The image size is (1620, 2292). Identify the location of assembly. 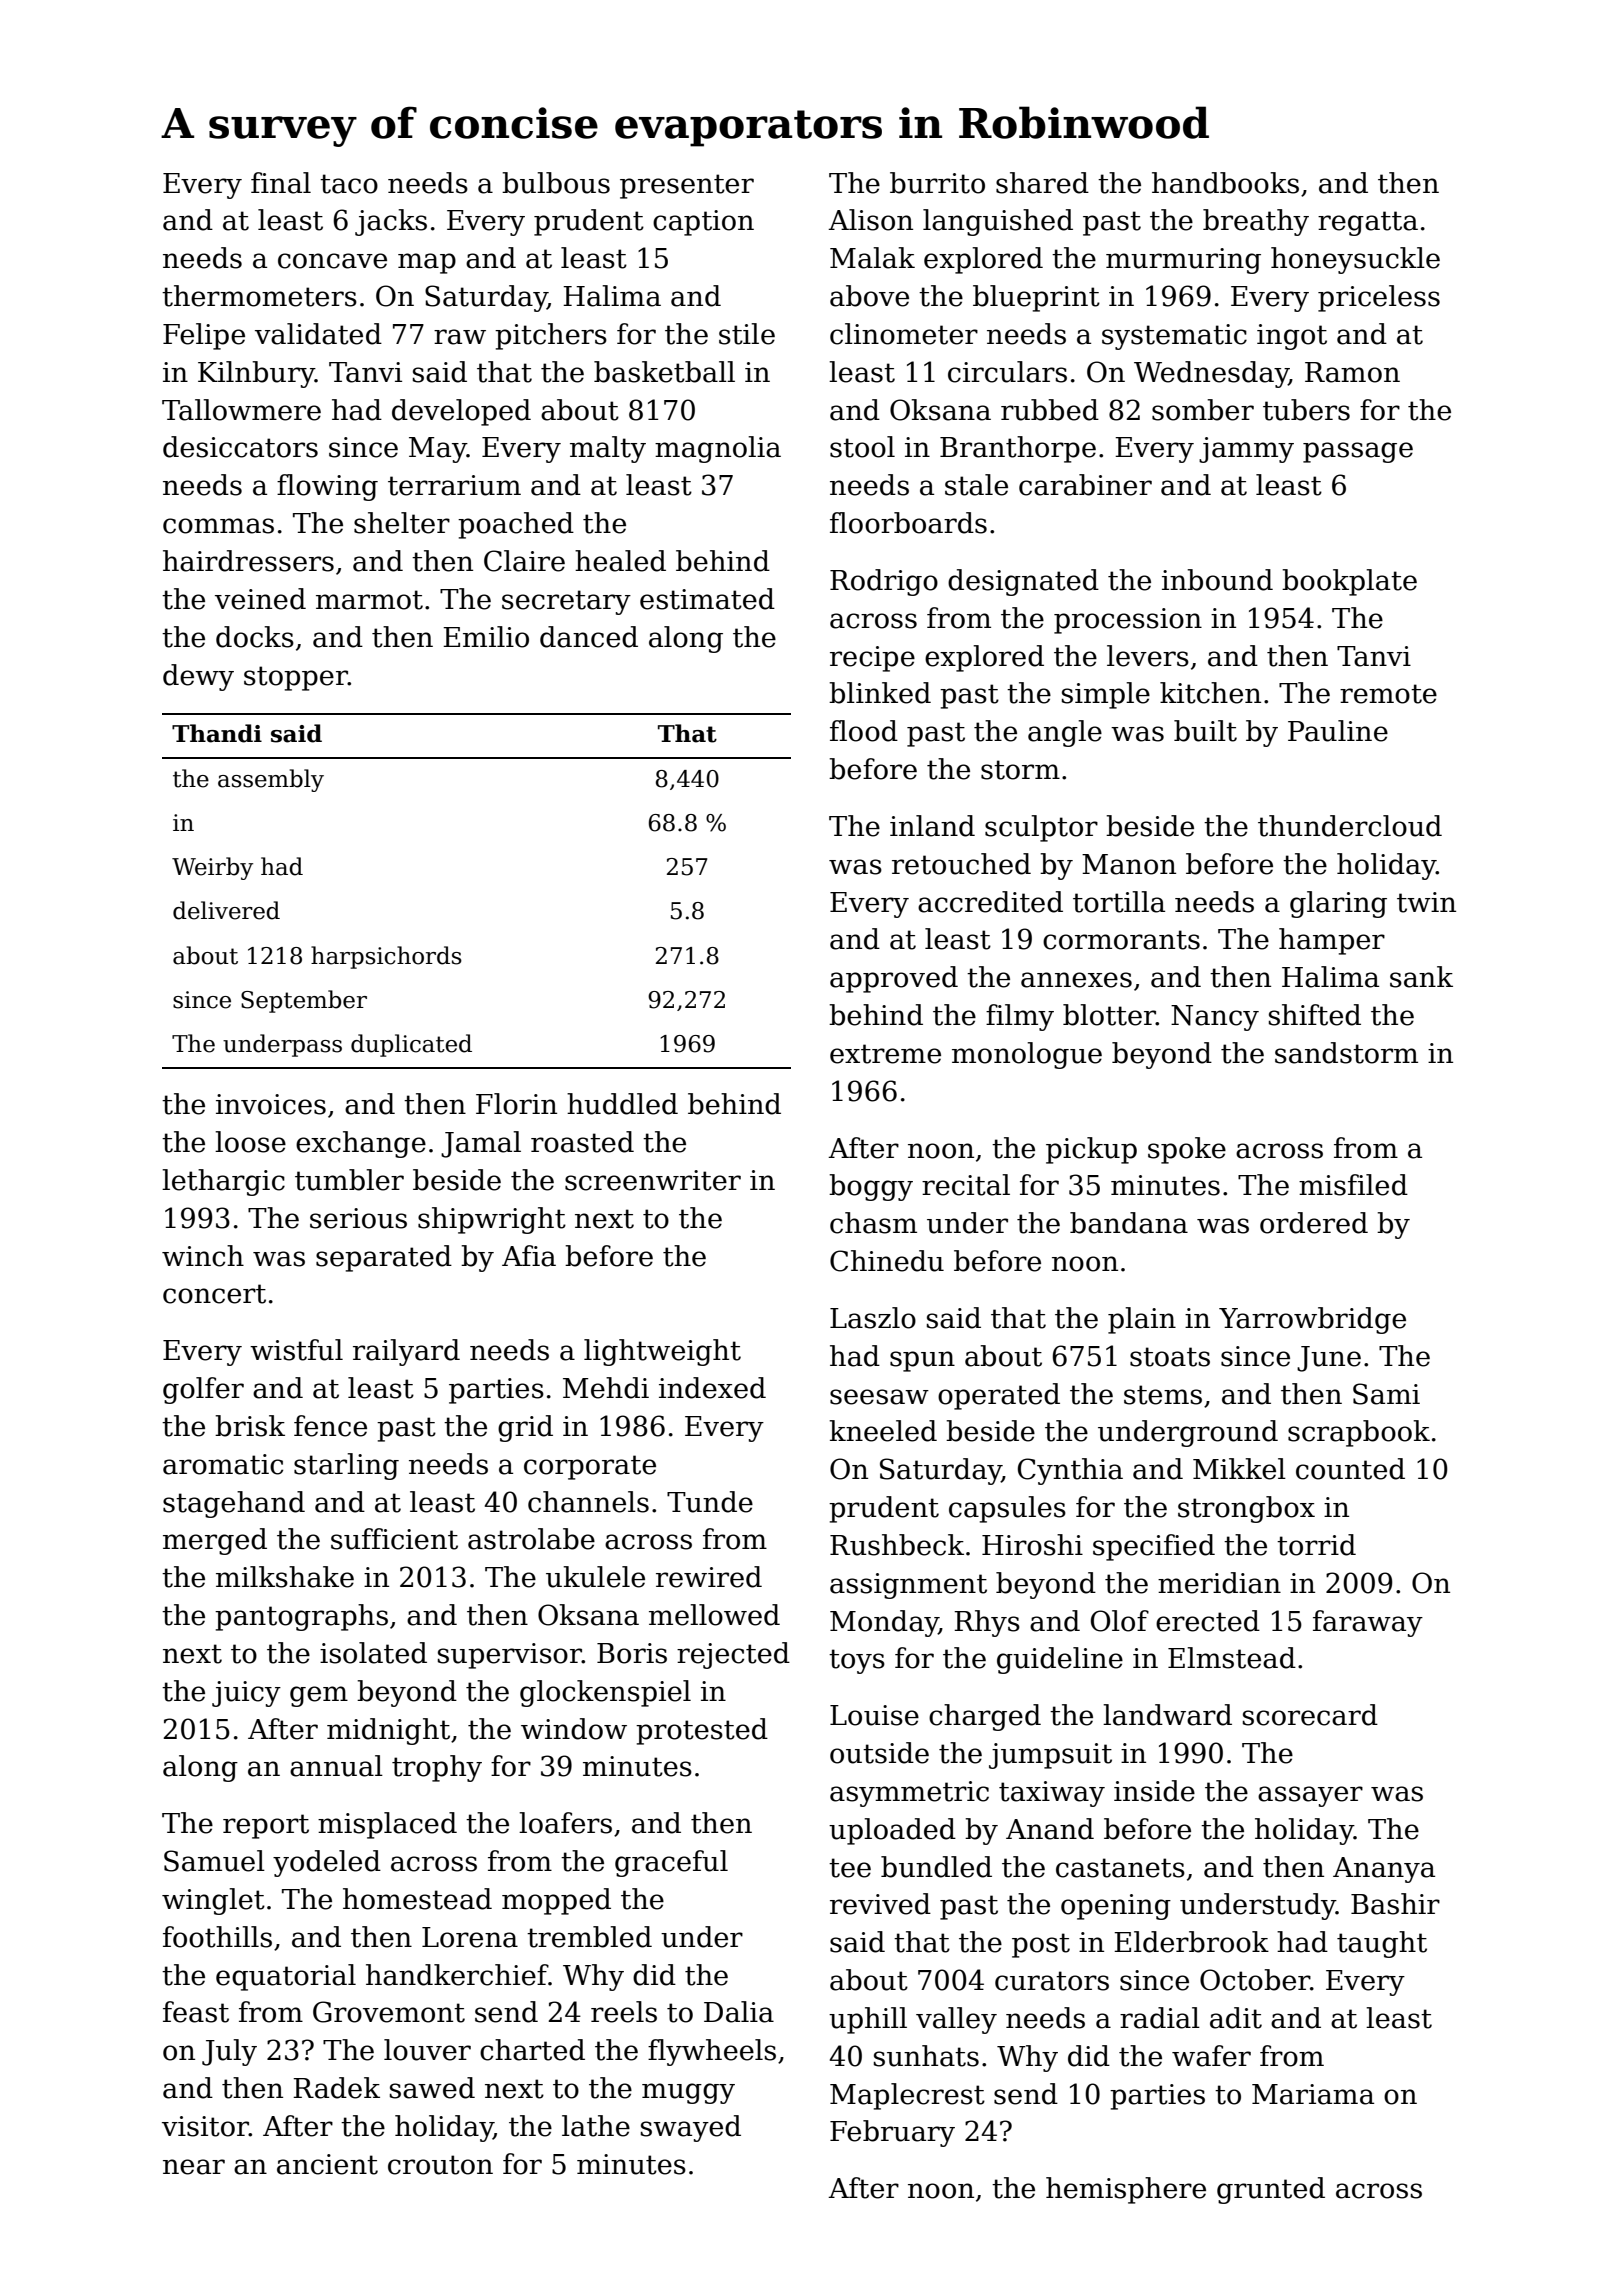
(271, 780).
